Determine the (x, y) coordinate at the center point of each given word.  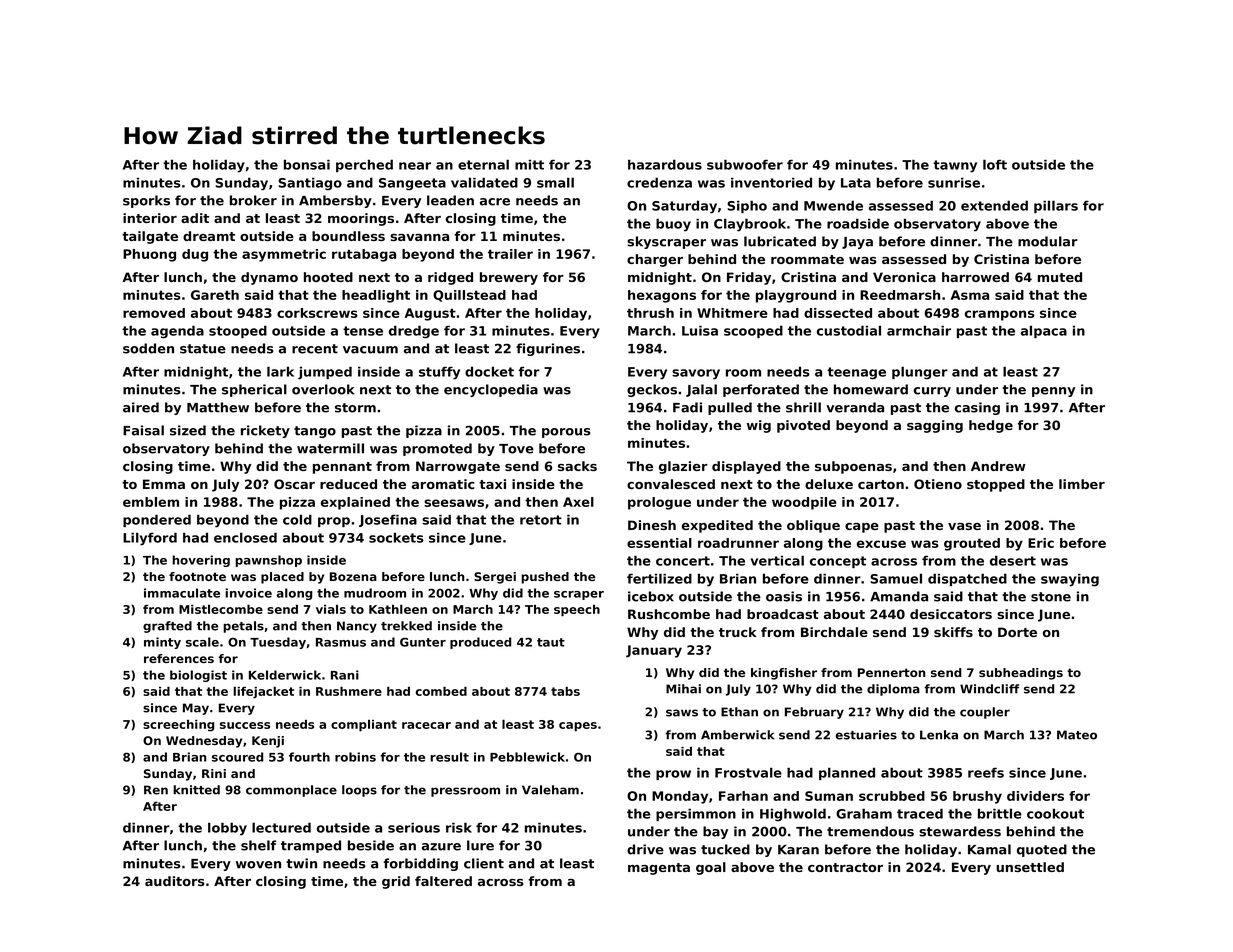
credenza (659, 182)
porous (566, 433)
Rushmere (349, 691)
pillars (1056, 206)
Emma (164, 484)
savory (696, 374)
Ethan (739, 712)
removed (154, 313)
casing (977, 408)
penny (1053, 392)
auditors (175, 881)
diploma (893, 690)
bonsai (307, 164)
